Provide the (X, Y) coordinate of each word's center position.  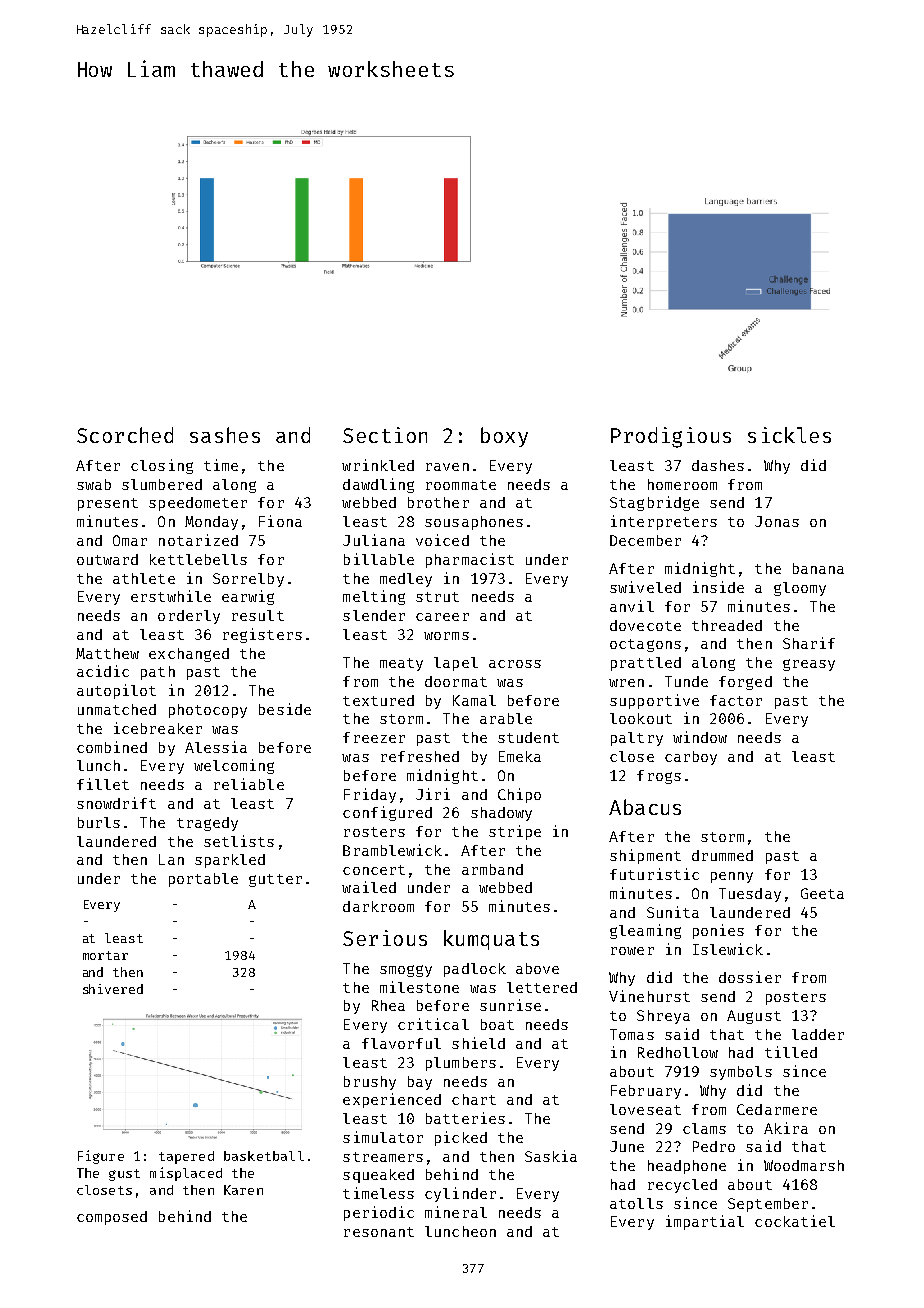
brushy (370, 1083)
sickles (789, 435)
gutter (275, 880)
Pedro (714, 1146)
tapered (186, 1157)
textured (378, 700)
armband (492, 869)
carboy (691, 758)
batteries (465, 1118)
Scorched (125, 435)
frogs (659, 777)
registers (262, 635)
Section (385, 435)
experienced (392, 1100)
